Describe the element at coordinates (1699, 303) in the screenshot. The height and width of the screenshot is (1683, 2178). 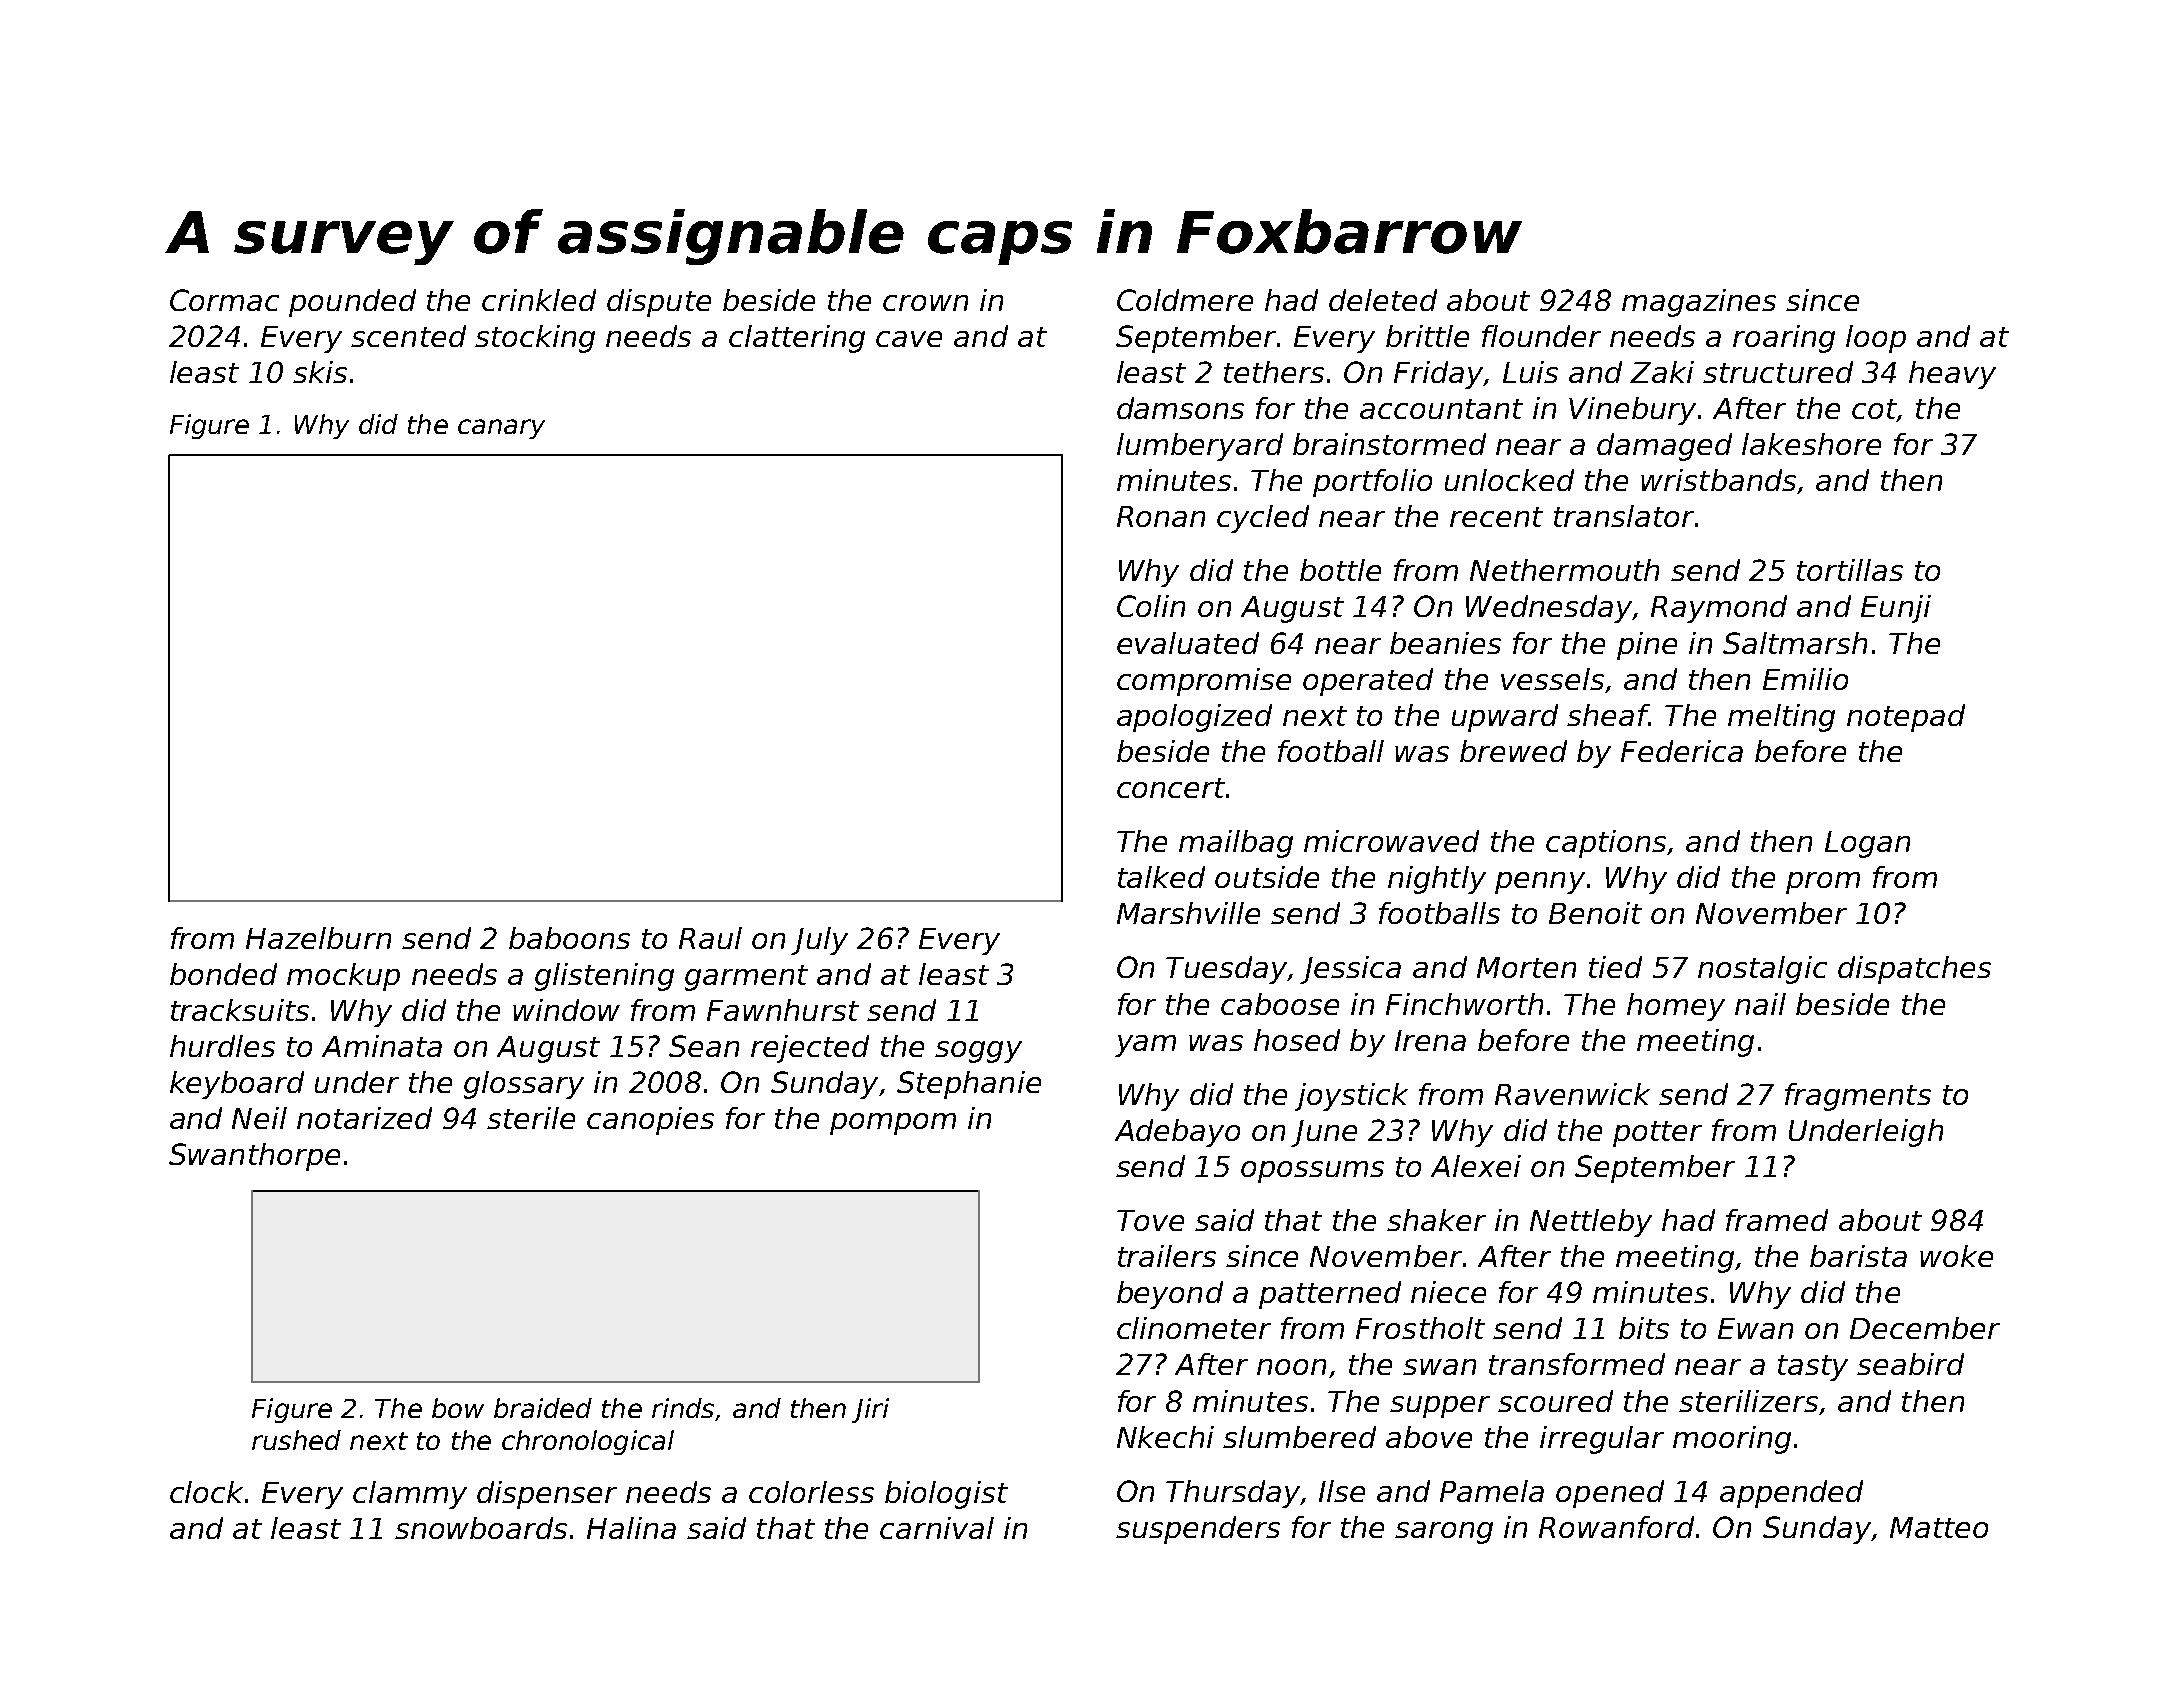
I see `magazines` at that location.
